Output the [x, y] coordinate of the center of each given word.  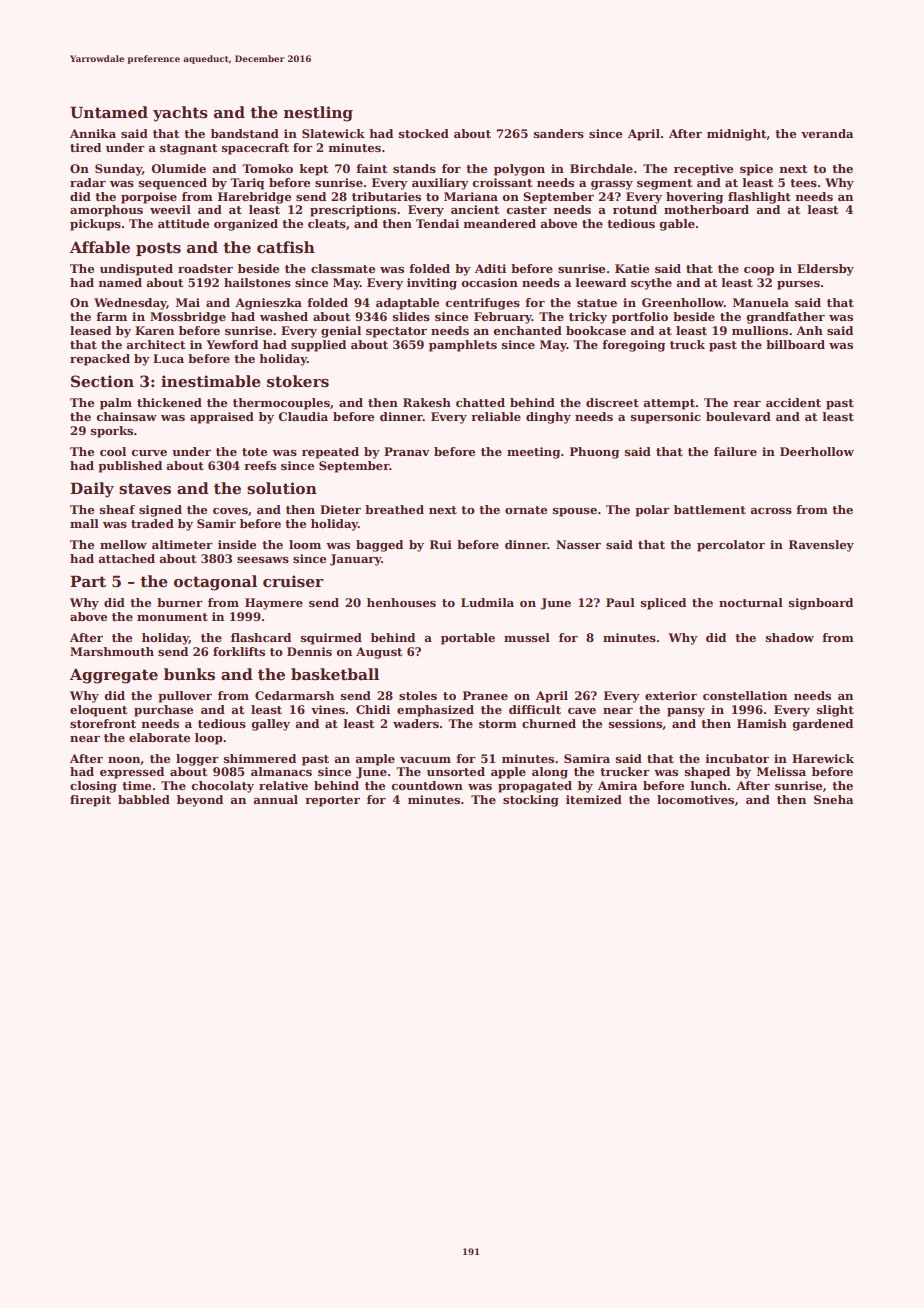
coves [230, 511]
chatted [480, 402]
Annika [93, 133]
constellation [745, 695]
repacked [100, 360]
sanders [558, 133]
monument [172, 617]
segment [664, 184]
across [771, 511]
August [379, 653]
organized [246, 225]
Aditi [490, 268]
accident [793, 402]
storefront [103, 723]
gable [677, 225]
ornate [526, 510]
